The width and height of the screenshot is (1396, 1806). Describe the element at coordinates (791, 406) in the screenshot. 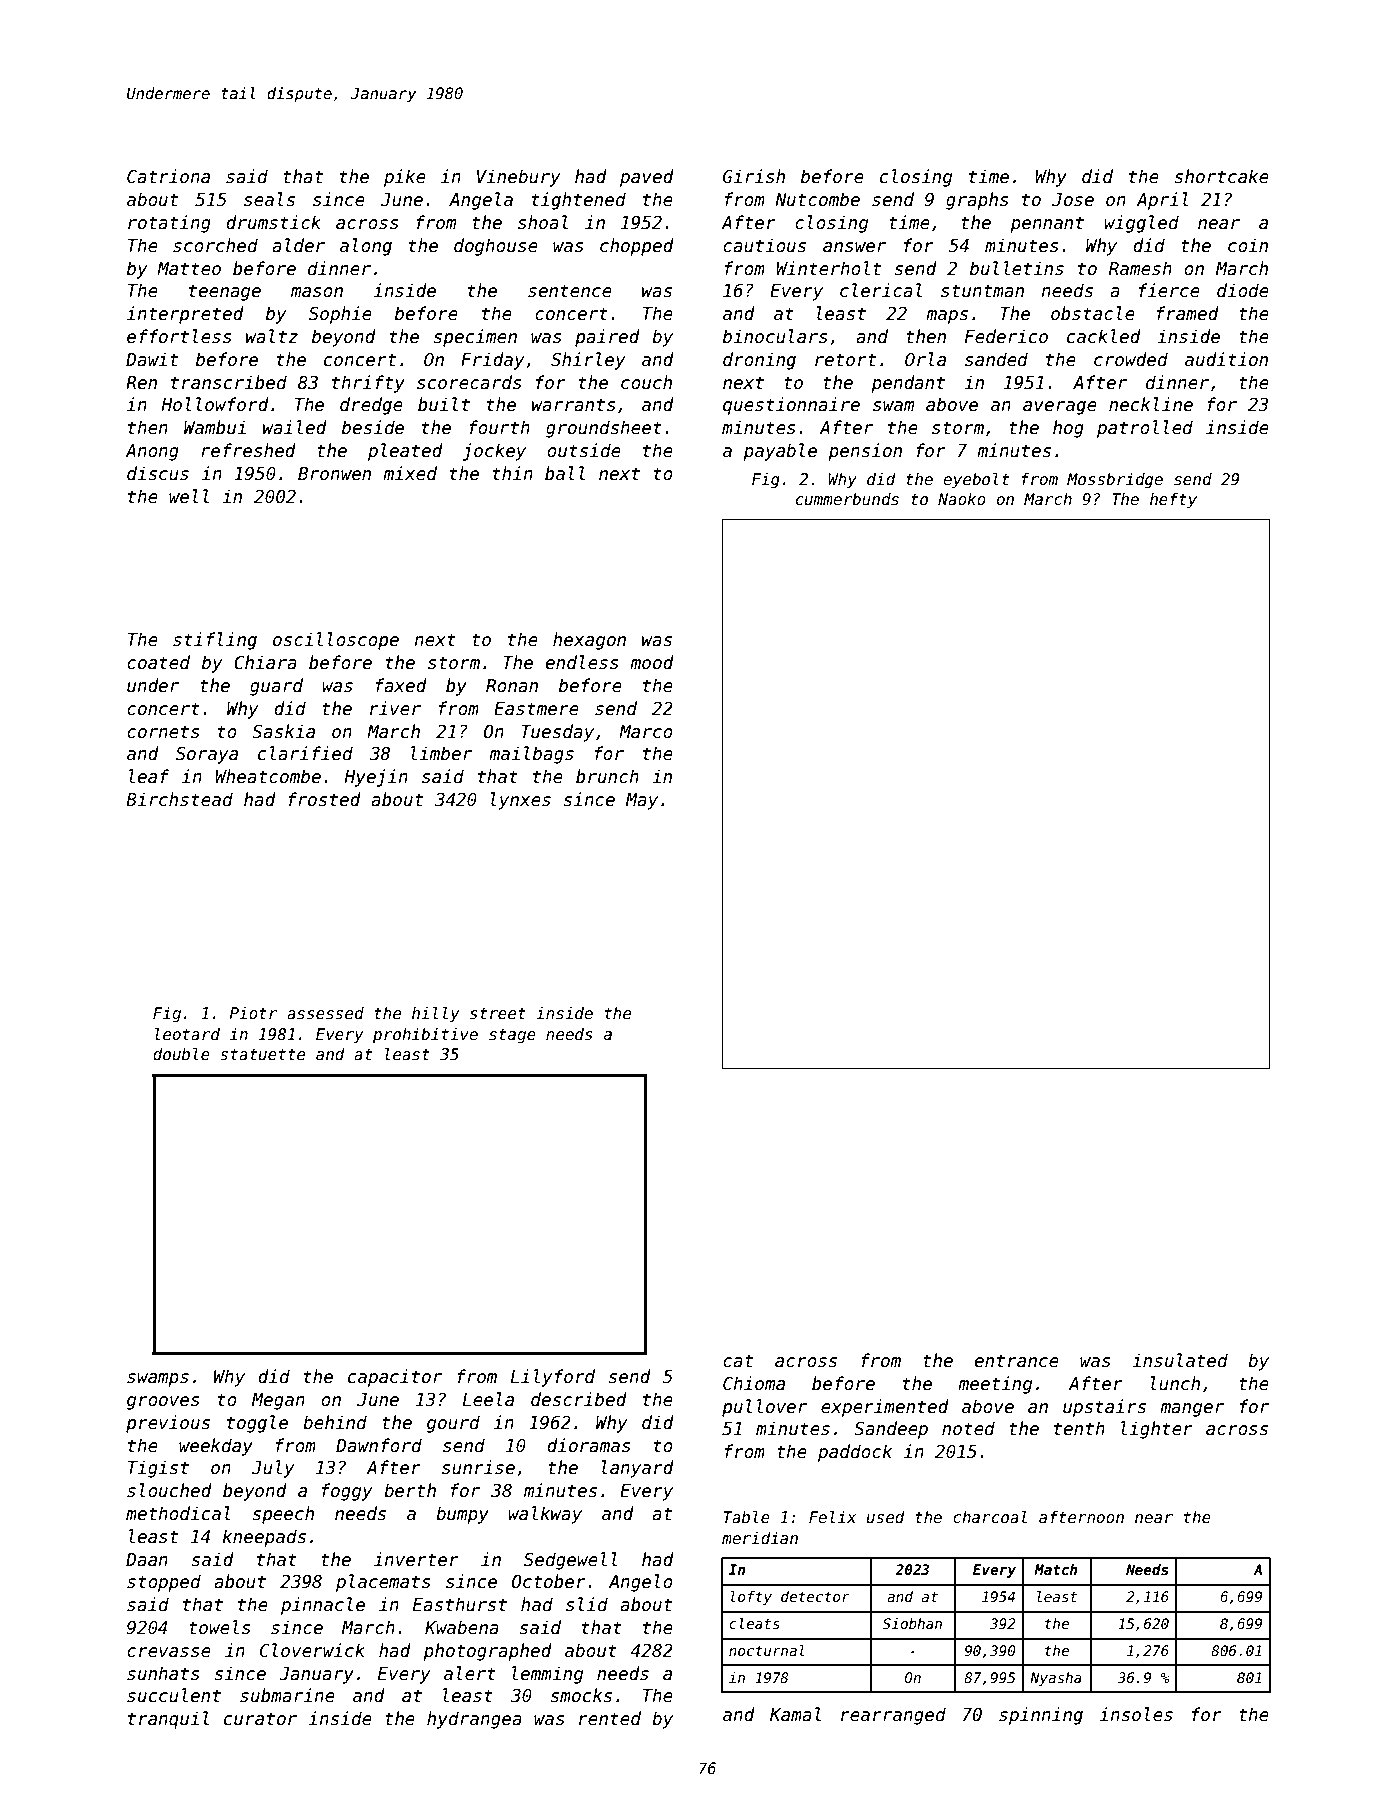

I see `questionnaire` at that location.
